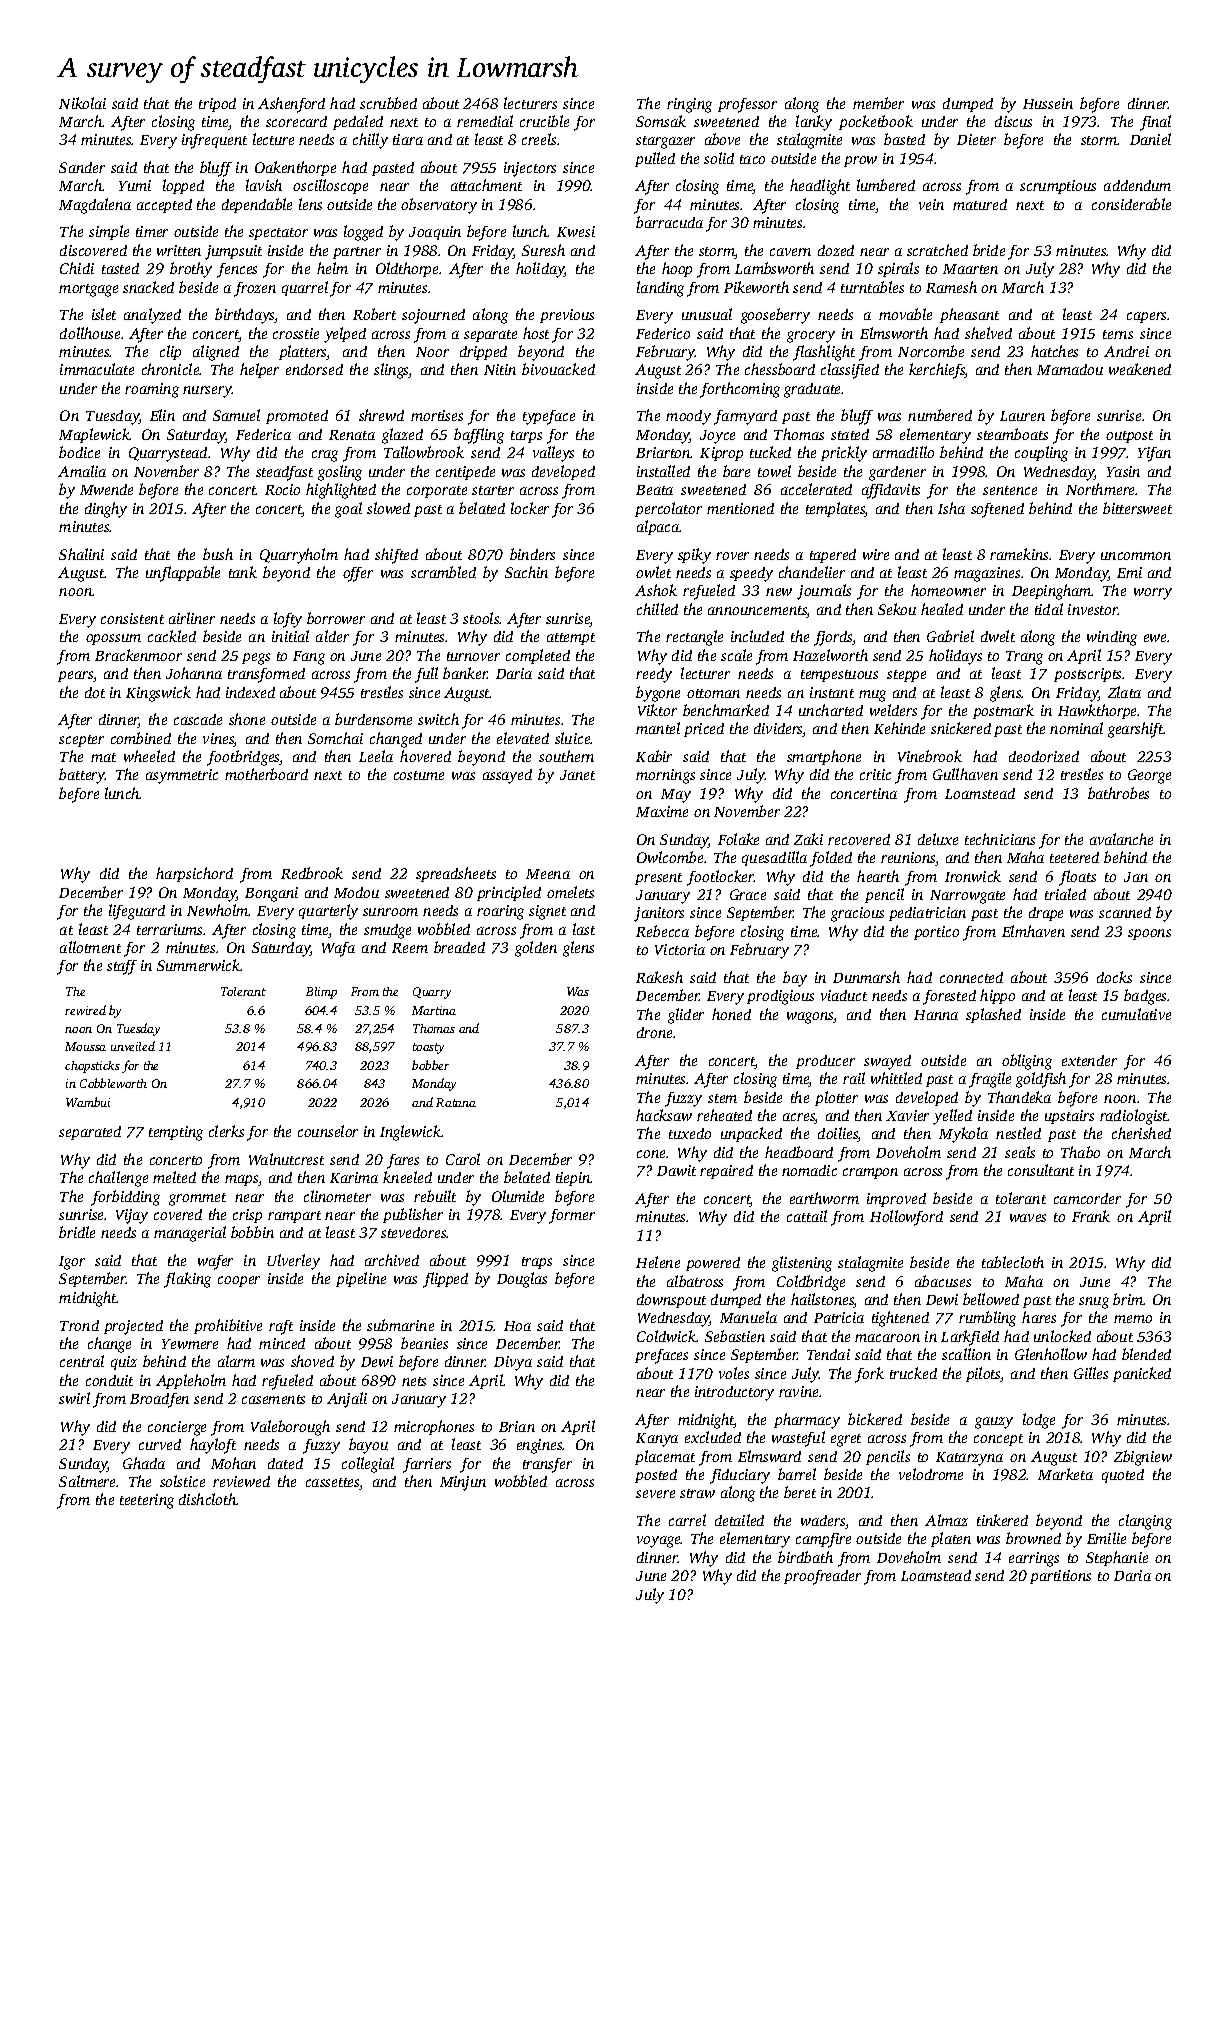 Image resolution: width=1232 pixels, height=2029 pixels. I want to click on dinghy, so click(106, 510).
